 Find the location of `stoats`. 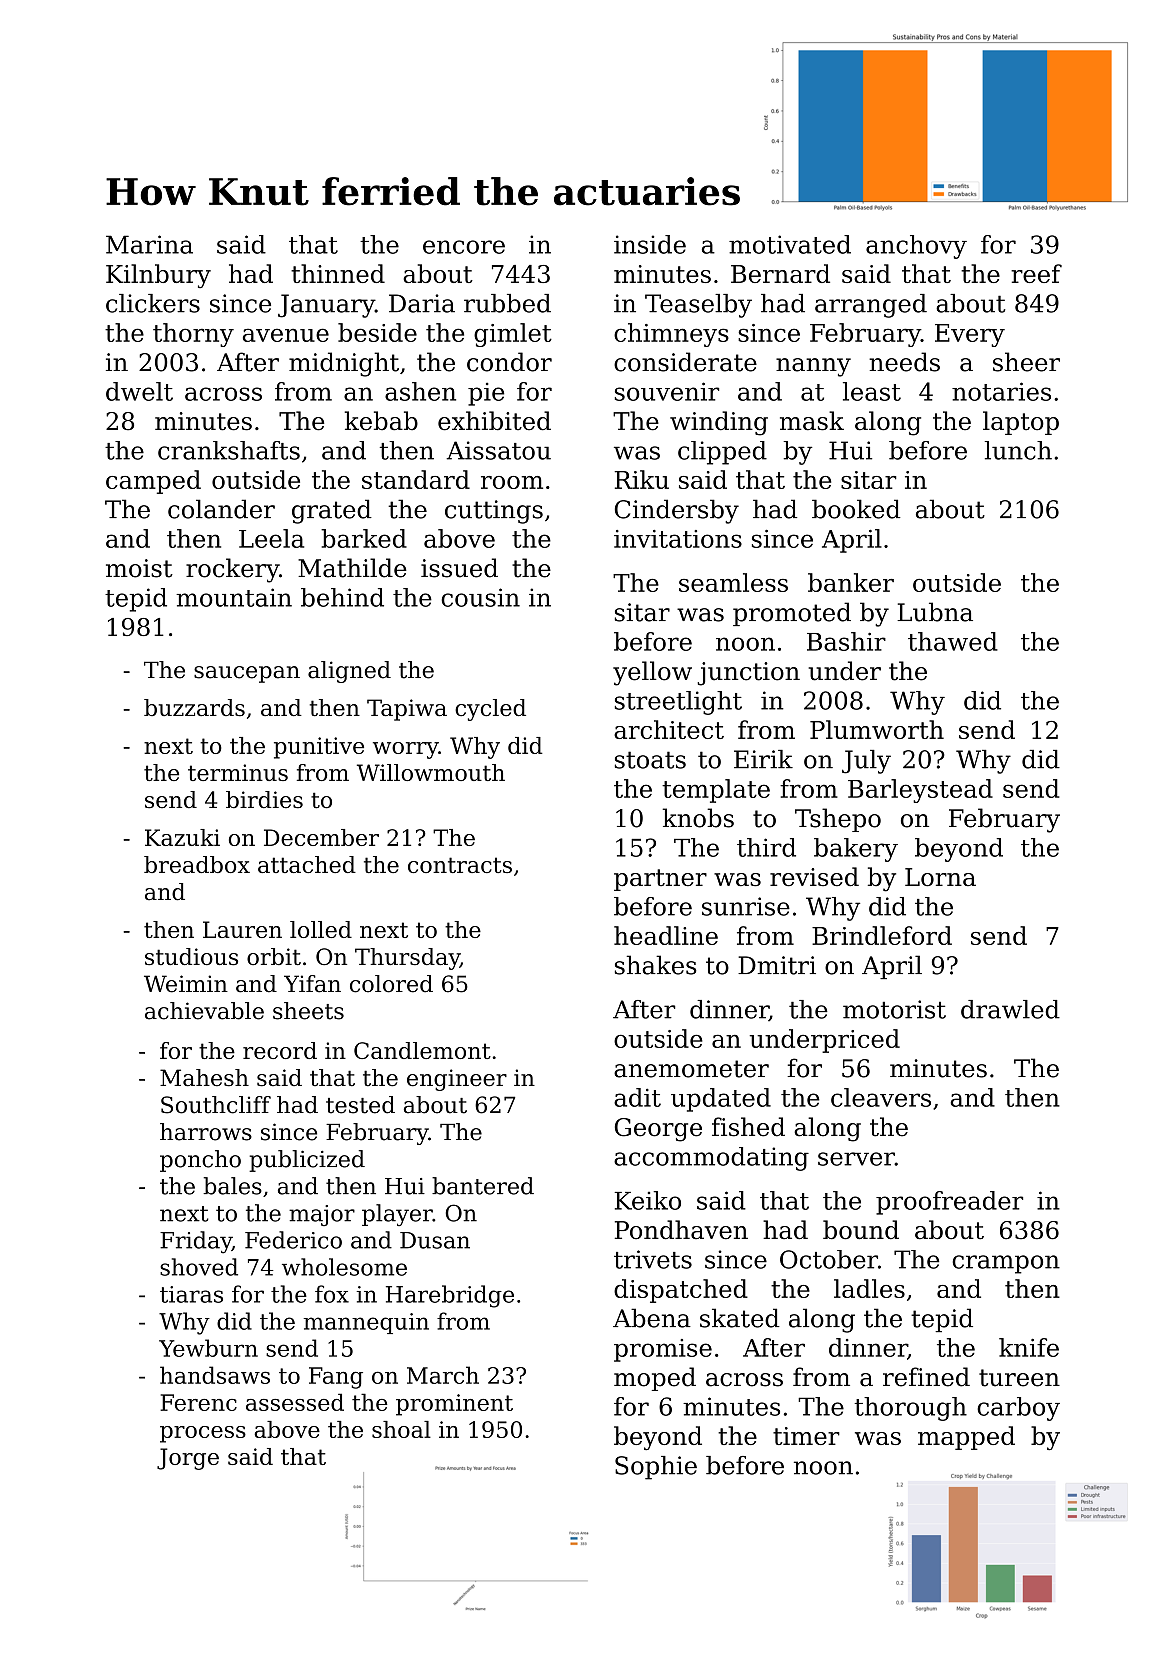

stoats is located at coordinates (650, 760).
